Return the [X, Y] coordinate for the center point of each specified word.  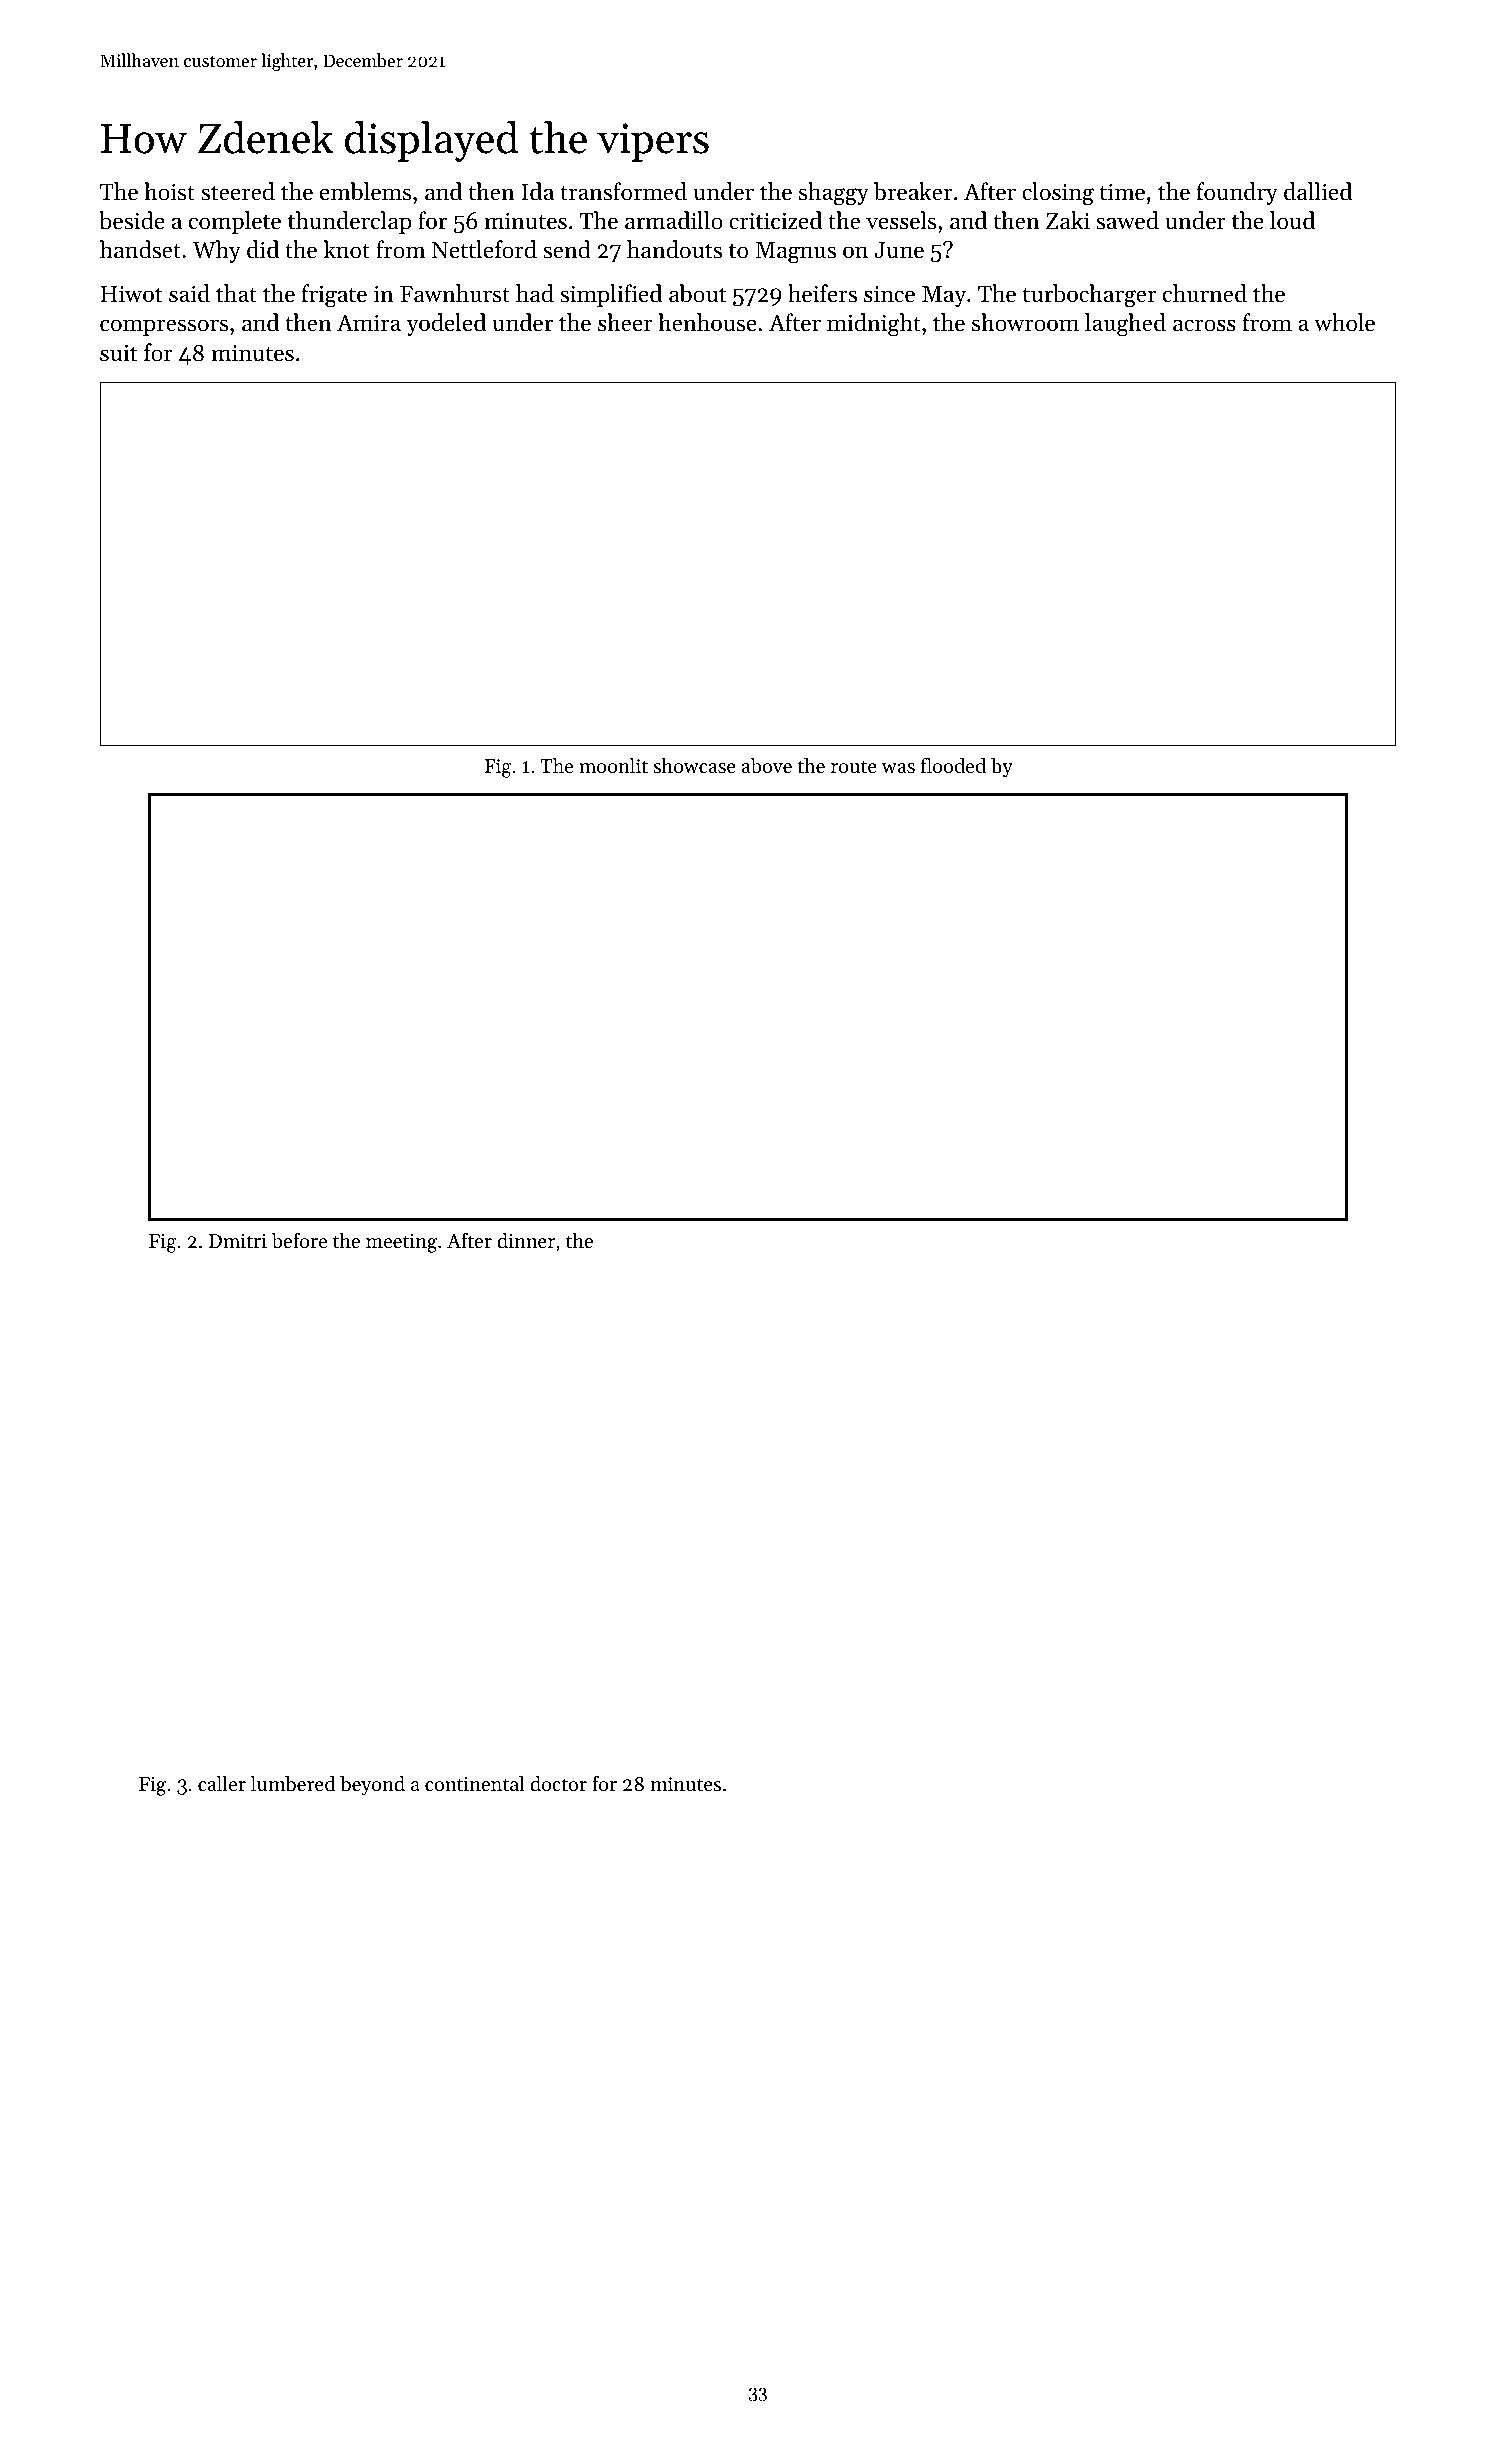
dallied [1318, 191]
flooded [953, 765]
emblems [365, 191]
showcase [694, 766]
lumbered [293, 1784]
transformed [623, 191]
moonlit [613, 766]
